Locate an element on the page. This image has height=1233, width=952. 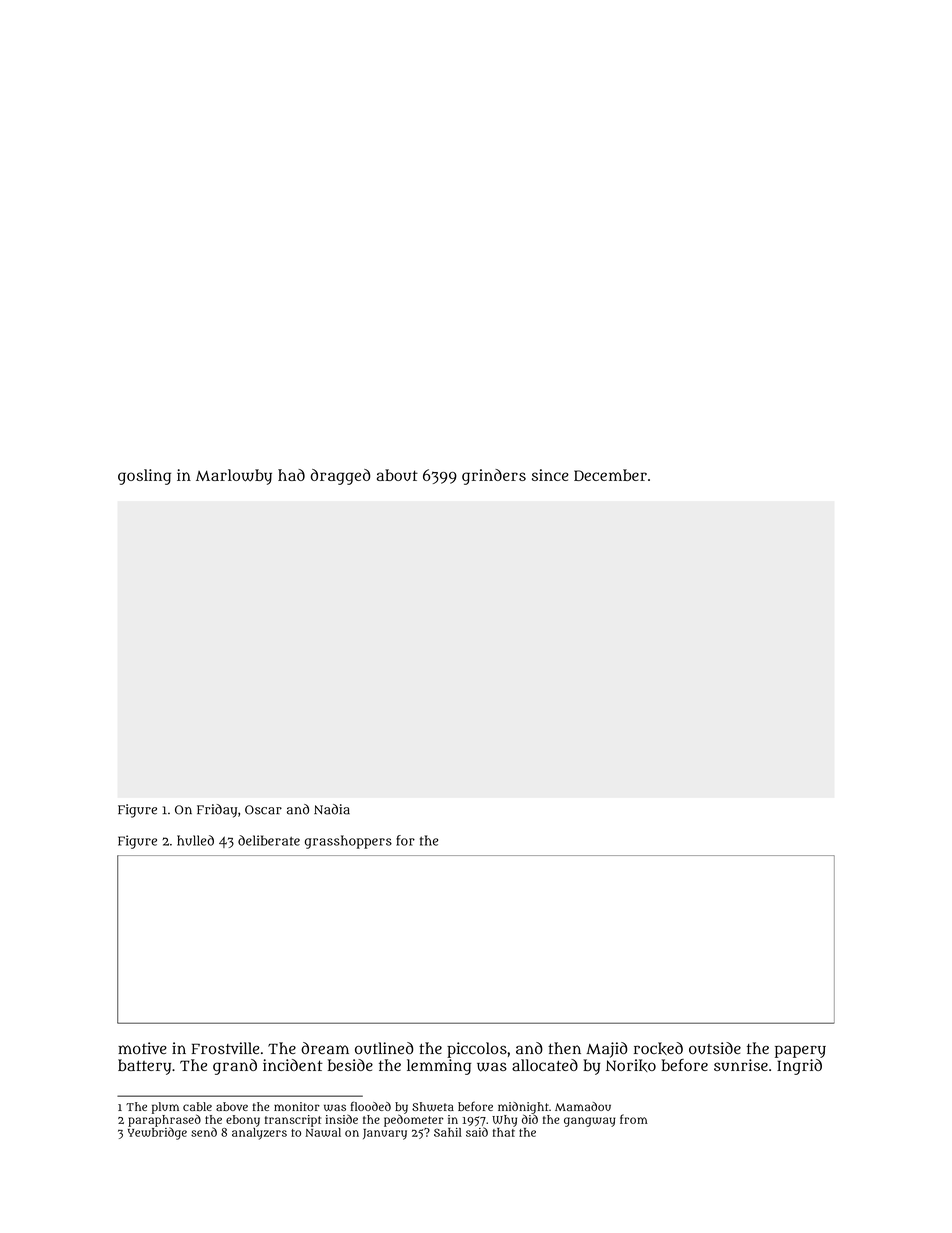
had is located at coordinates (291, 475).
